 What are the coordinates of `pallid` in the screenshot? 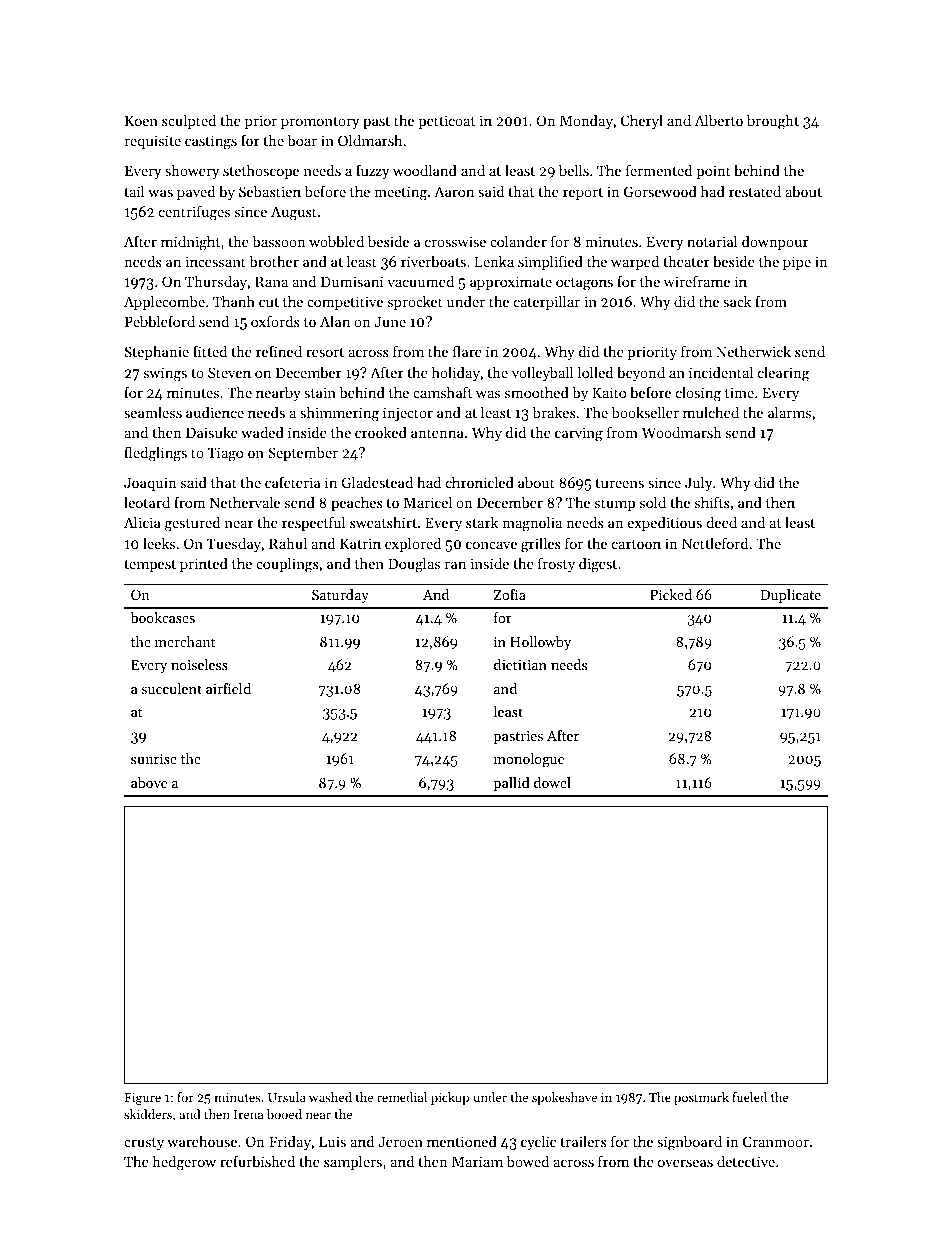 It's located at (511, 784).
